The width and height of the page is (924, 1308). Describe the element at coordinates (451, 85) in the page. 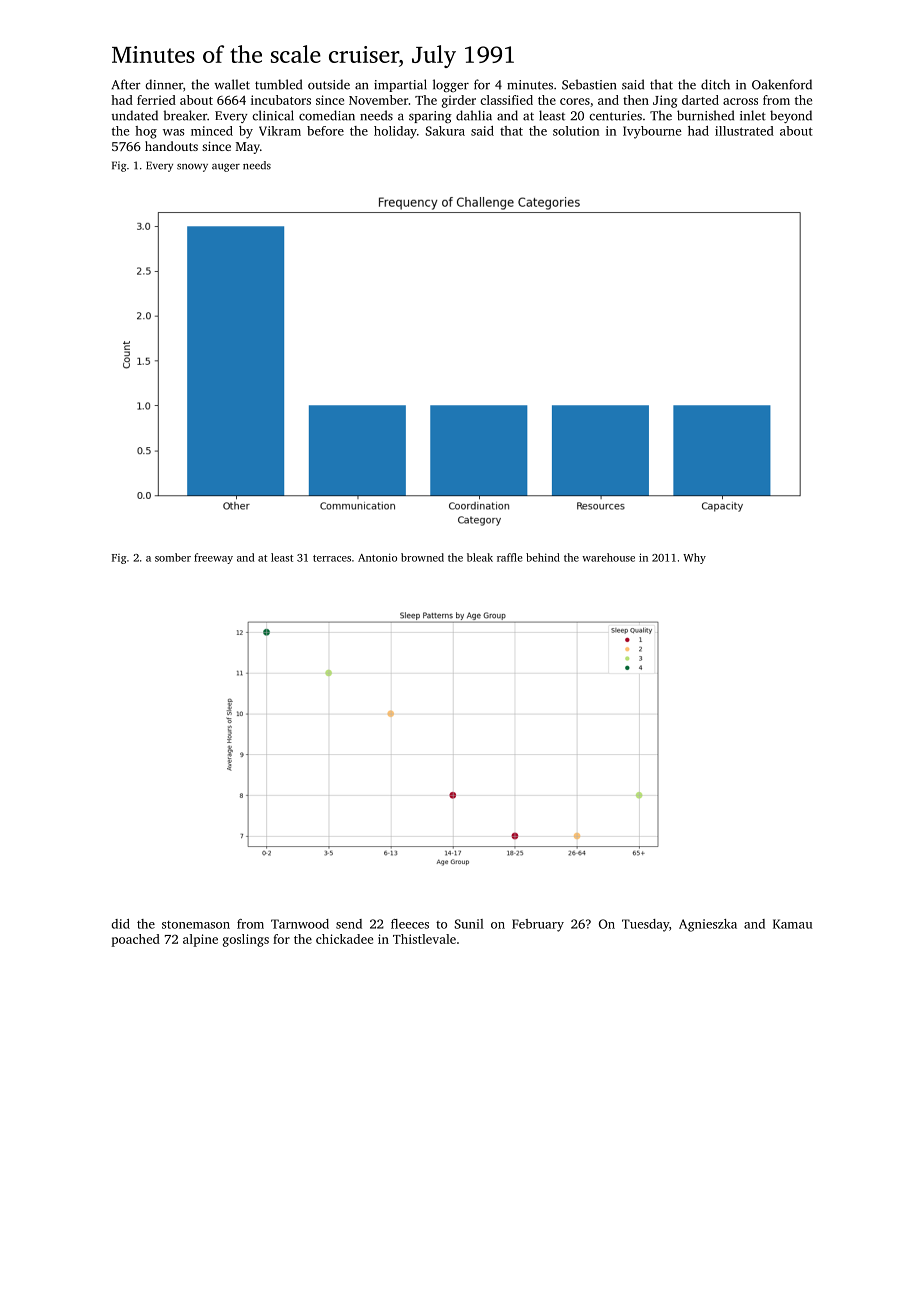

I see `logger` at that location.
